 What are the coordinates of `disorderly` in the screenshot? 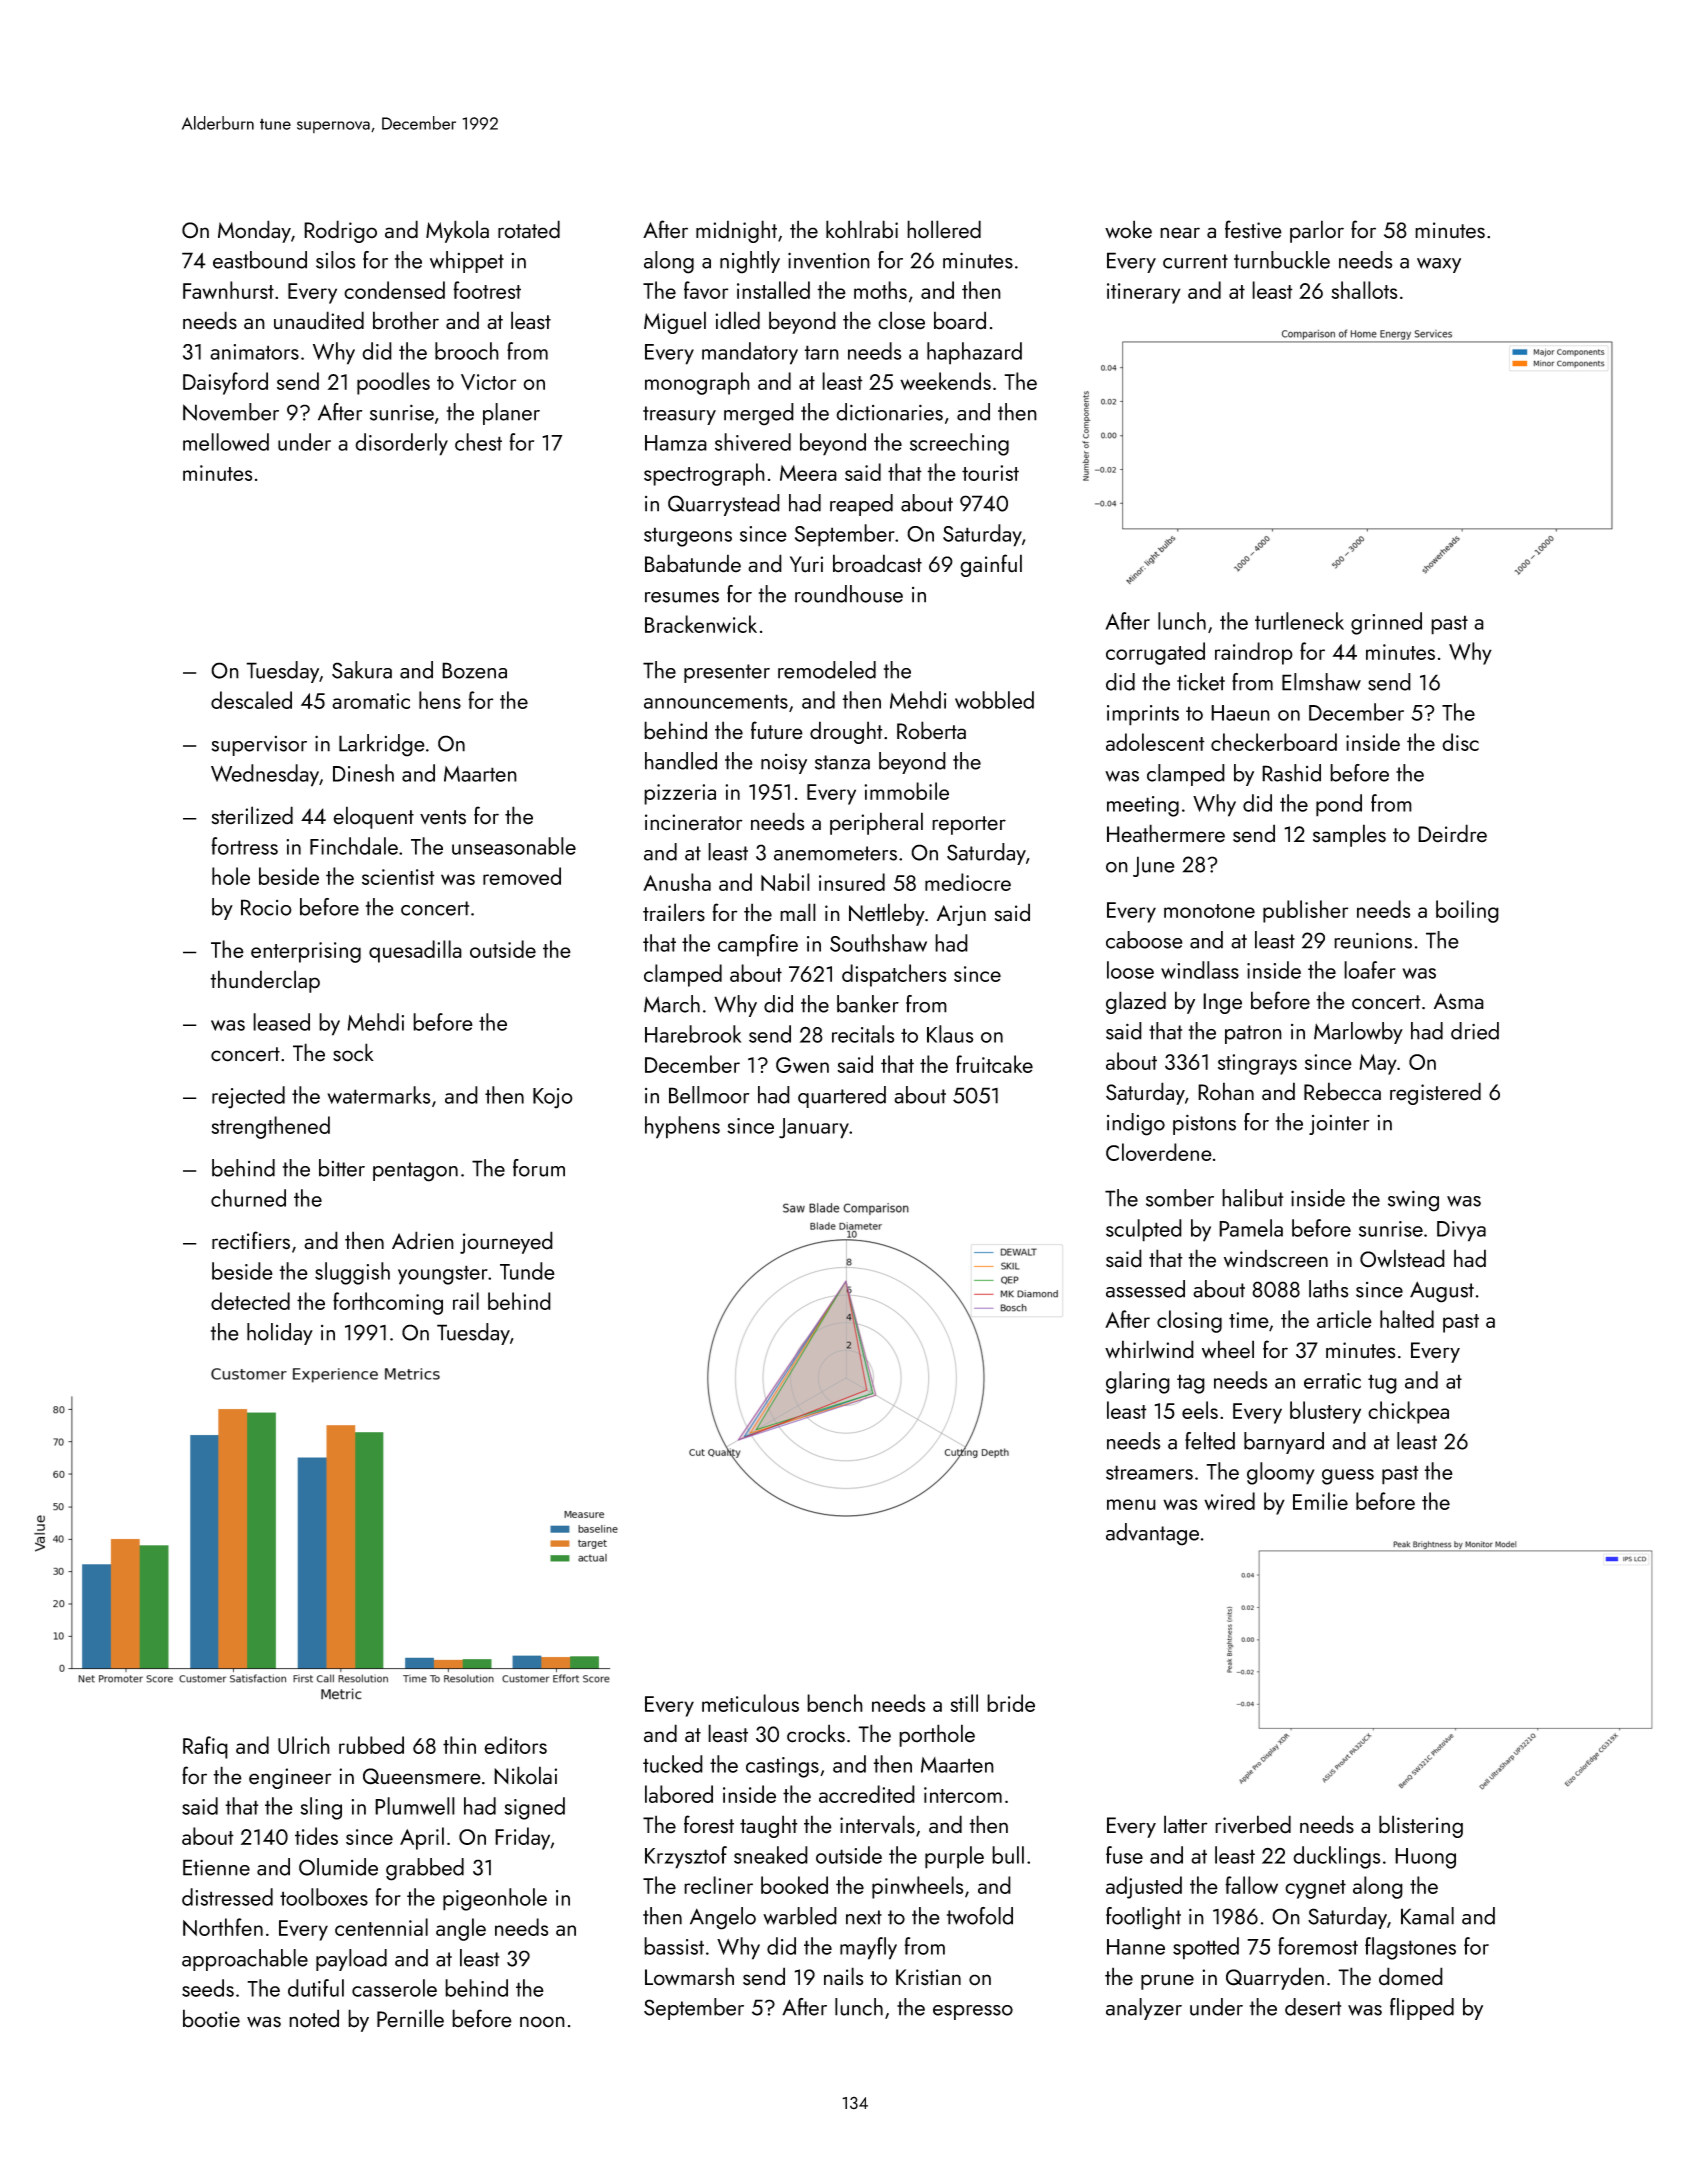 It's located at (401, 444).
